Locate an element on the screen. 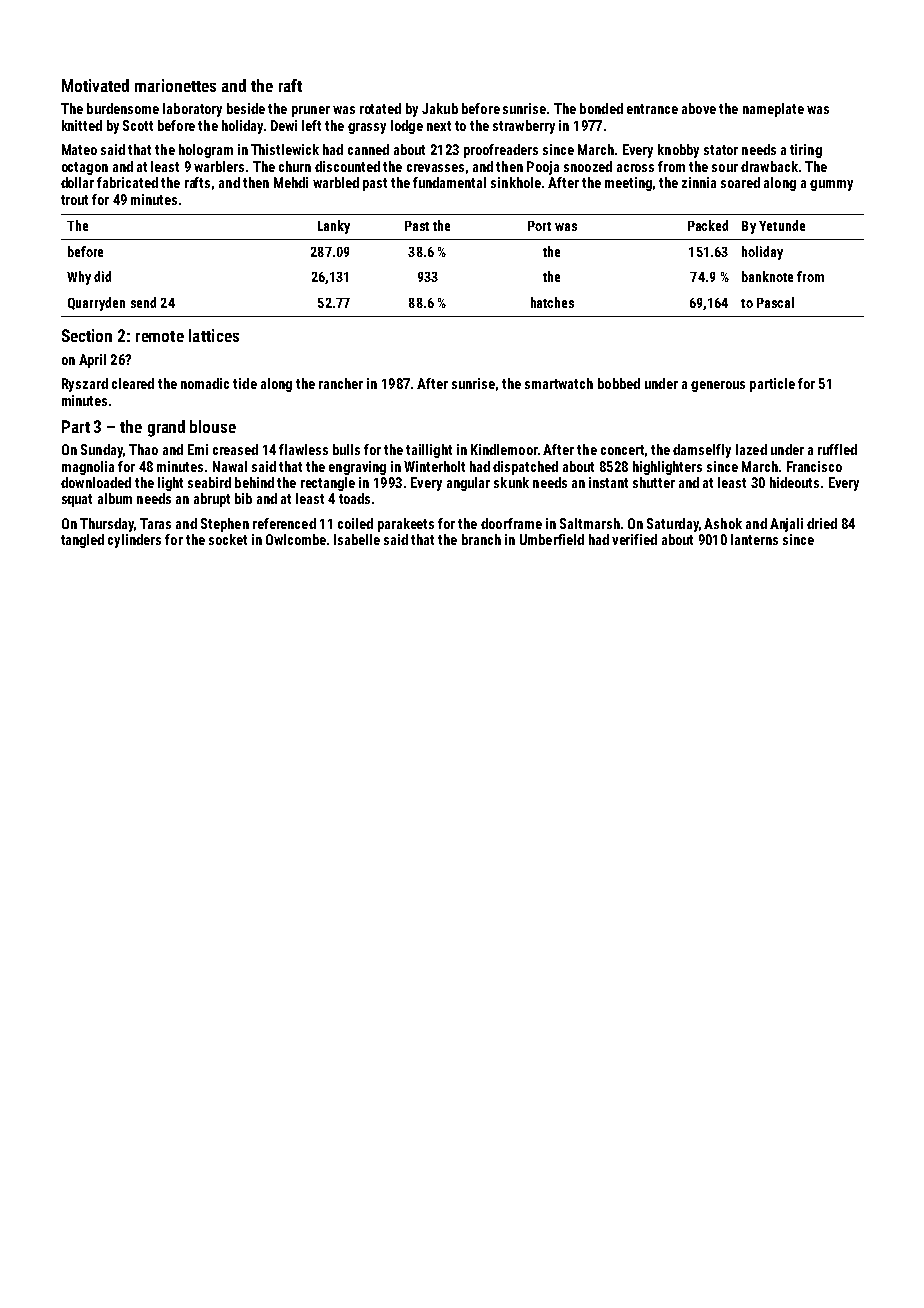  Motivated is located at coordinates (95, 85).
